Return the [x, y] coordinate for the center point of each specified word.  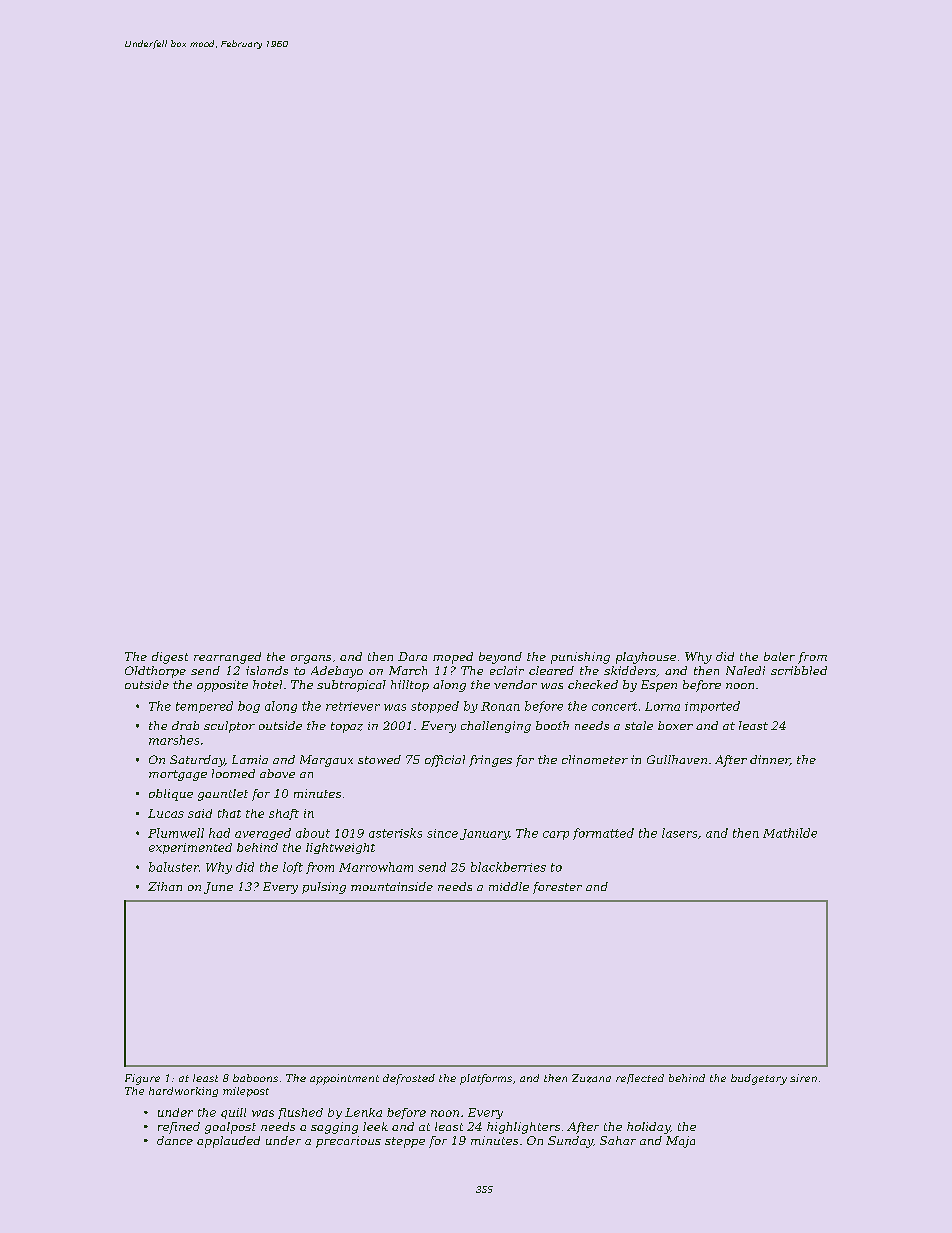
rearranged [227, 658]
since [442, 833]
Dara [412, 656]
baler [779, 656]
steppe [405, 1142]
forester [557, 888]
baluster [174, 867]
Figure [142, 1079]
